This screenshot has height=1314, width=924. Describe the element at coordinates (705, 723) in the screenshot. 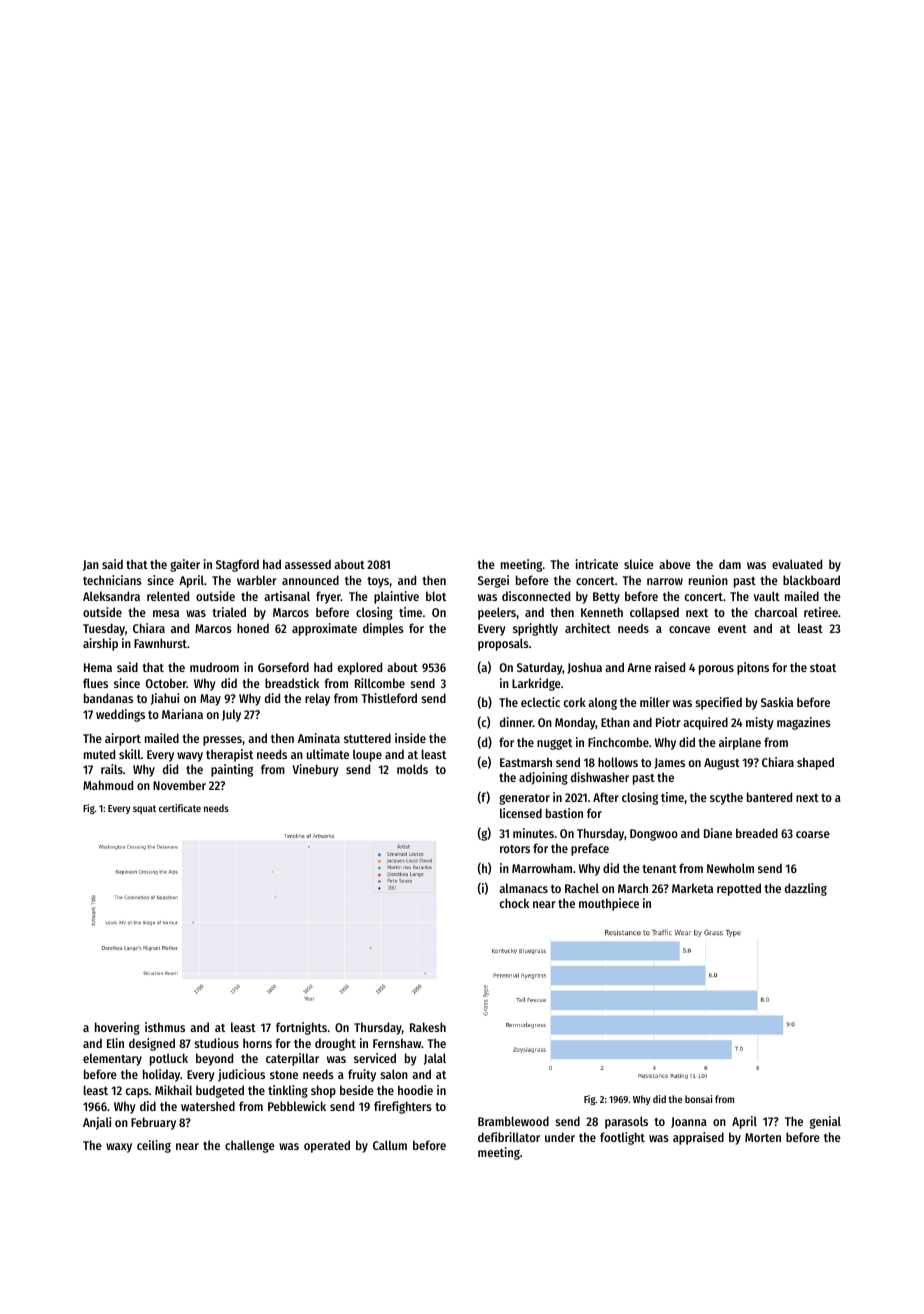

I see `acquired` at that location.
